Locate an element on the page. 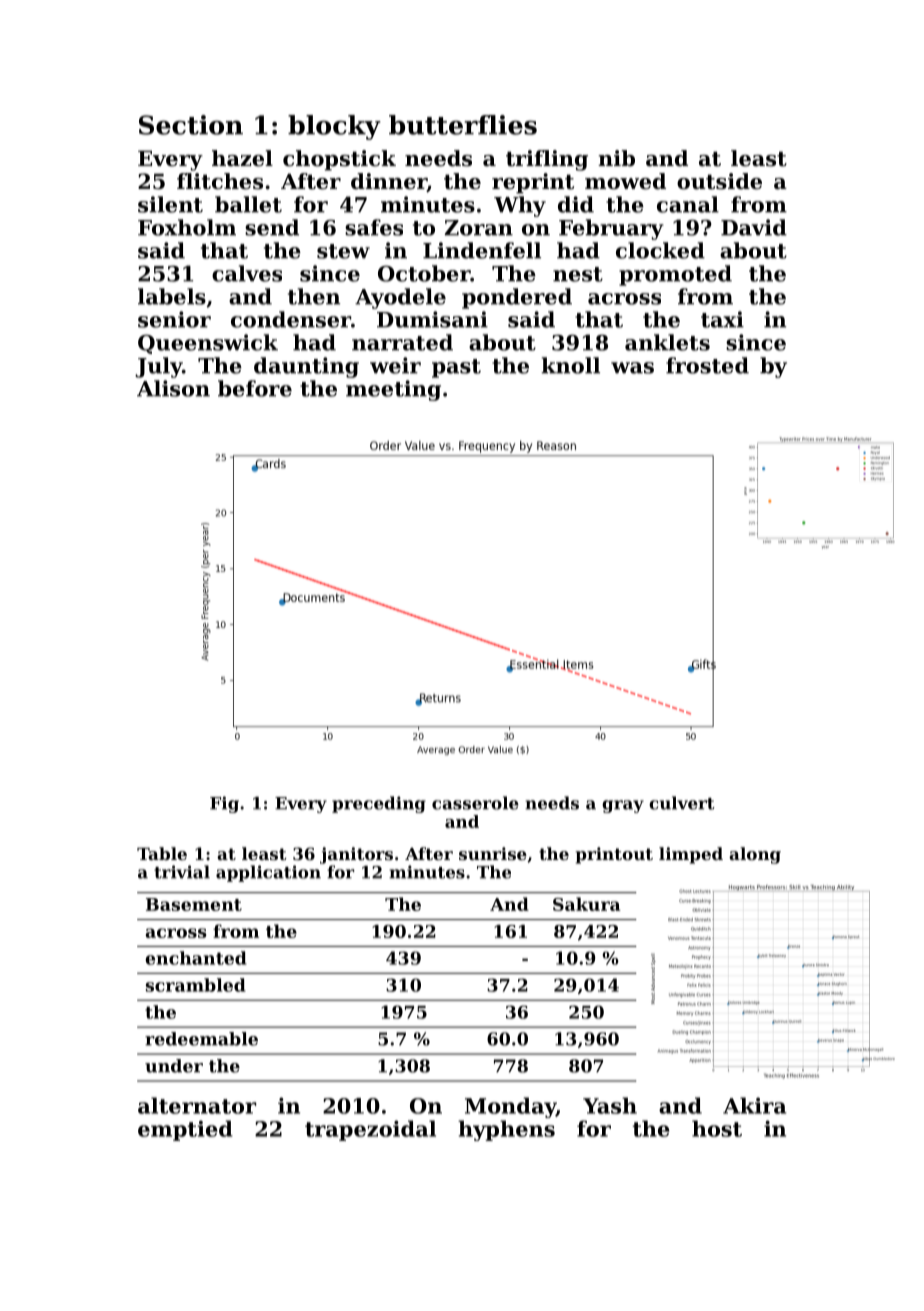  casserole is located at coordinates (475, 803).
